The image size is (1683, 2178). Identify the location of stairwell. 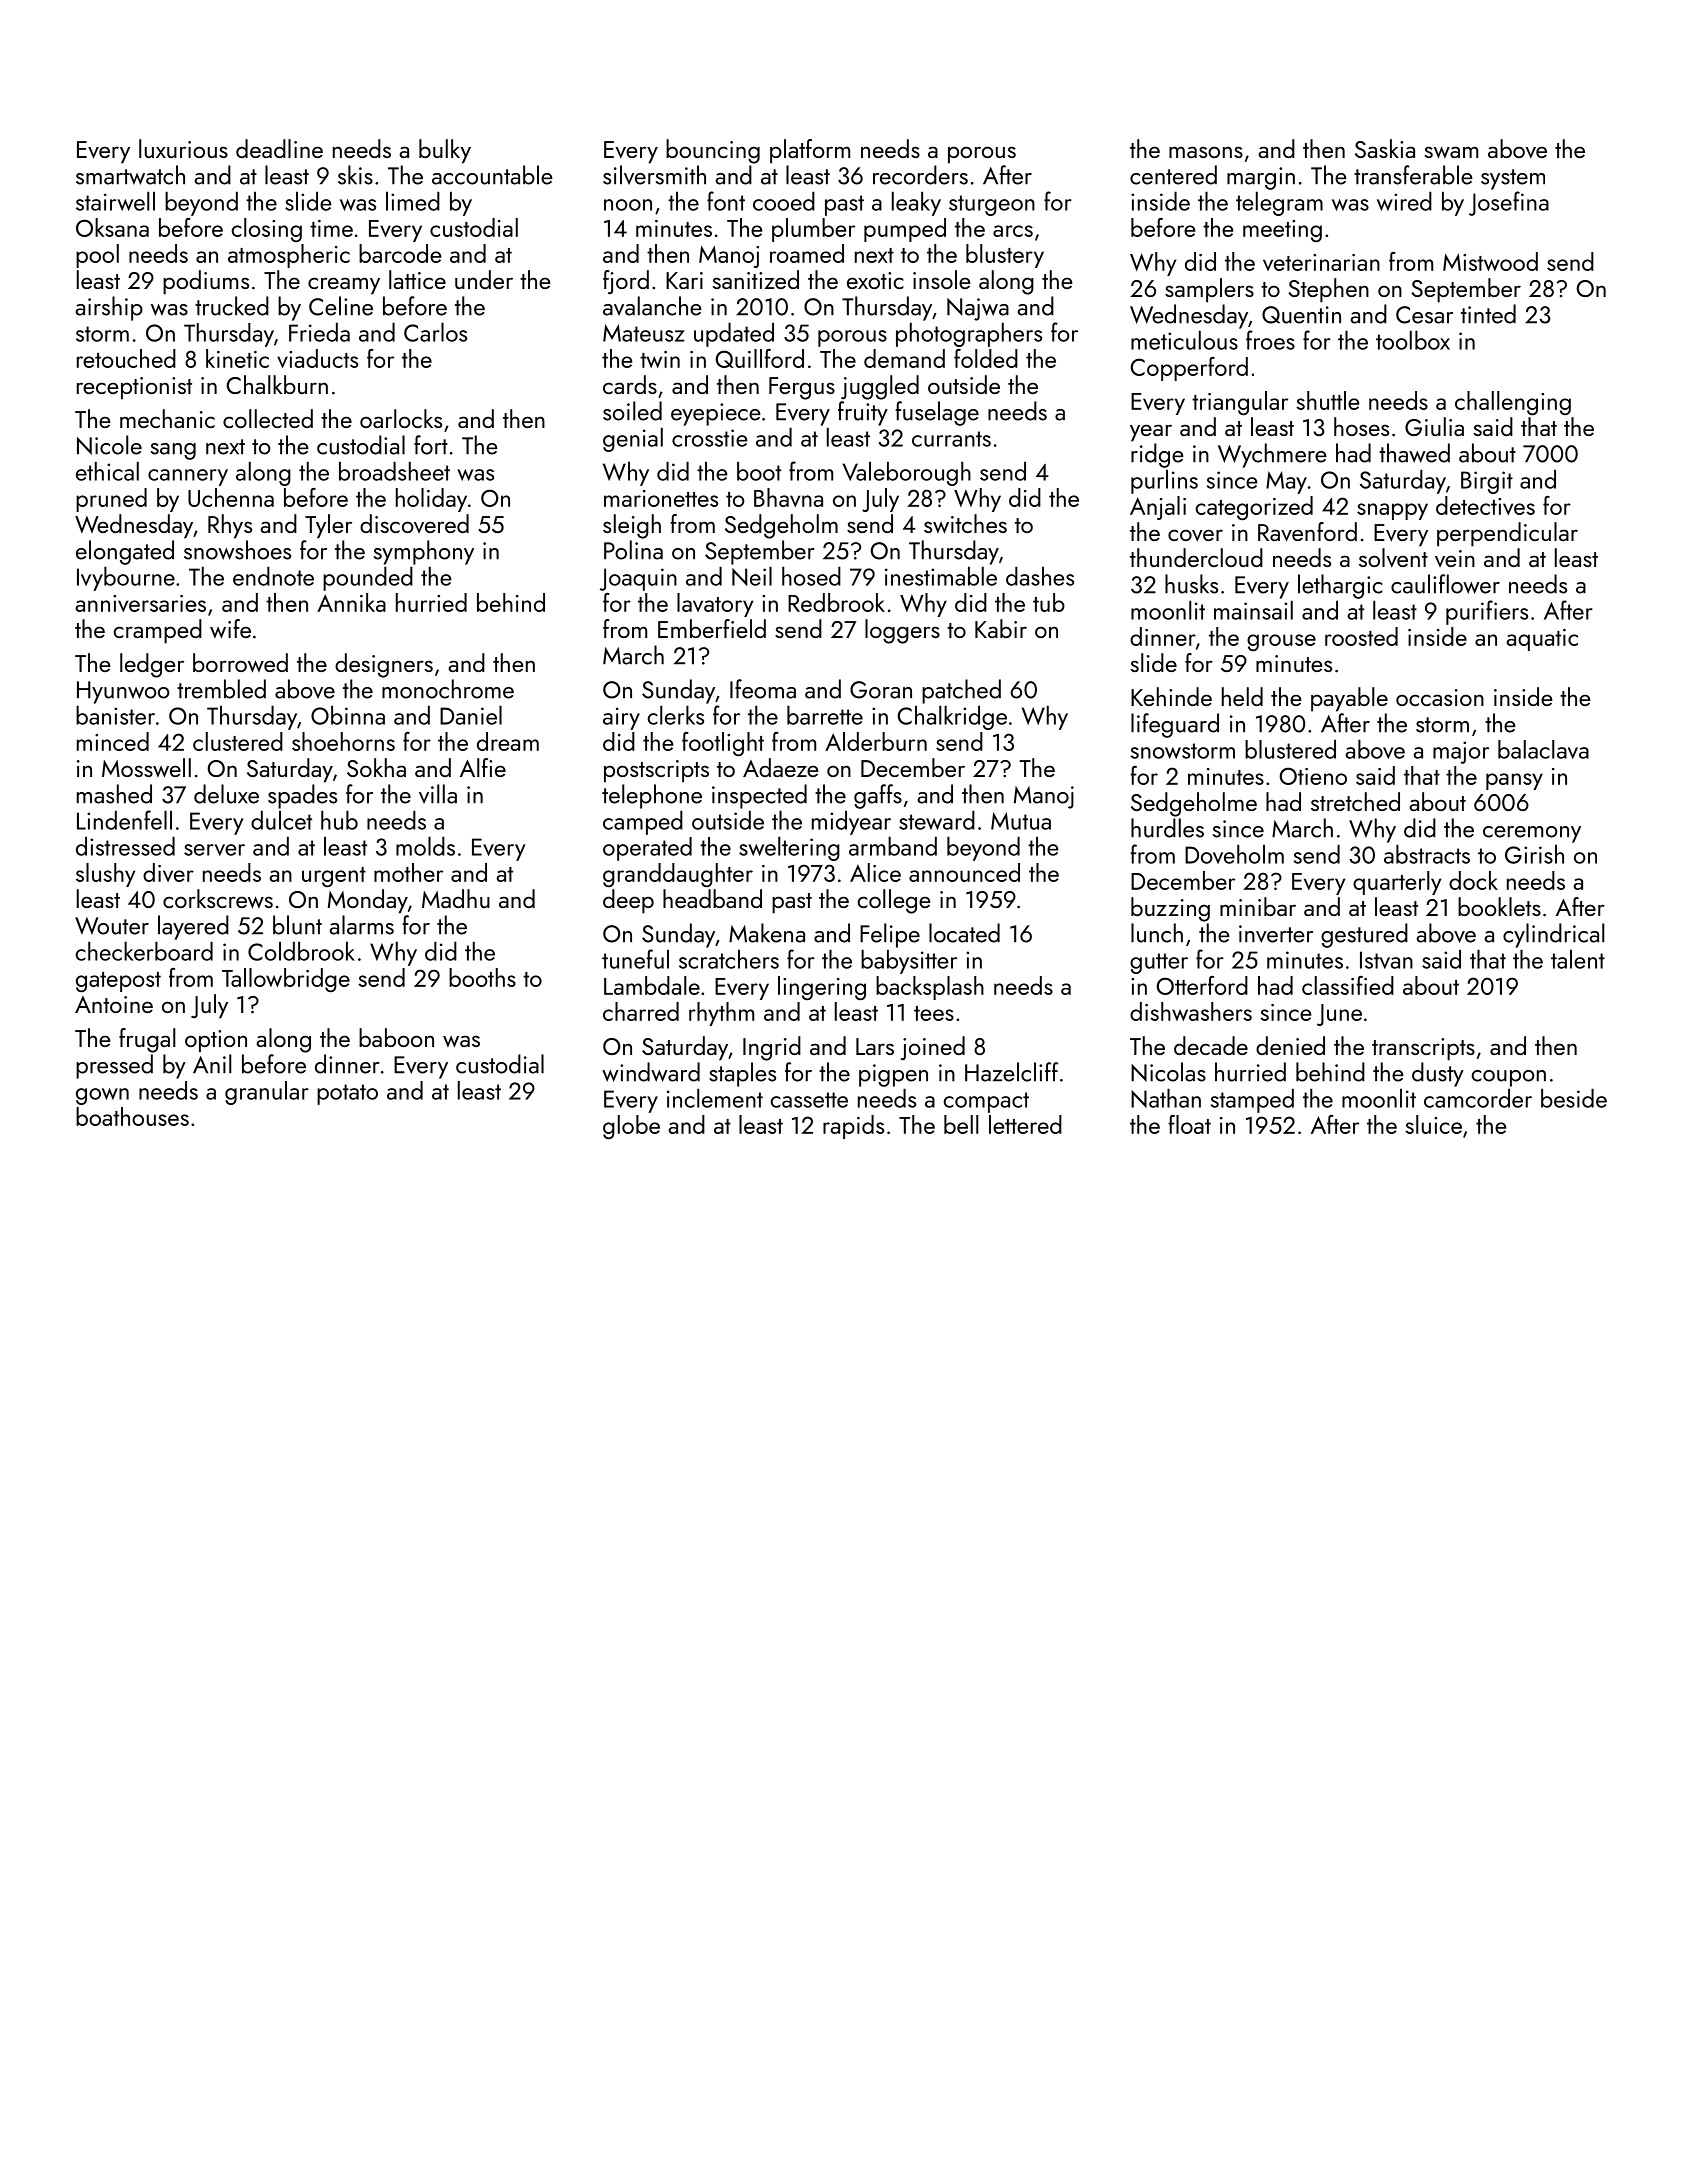
(115, 201).
